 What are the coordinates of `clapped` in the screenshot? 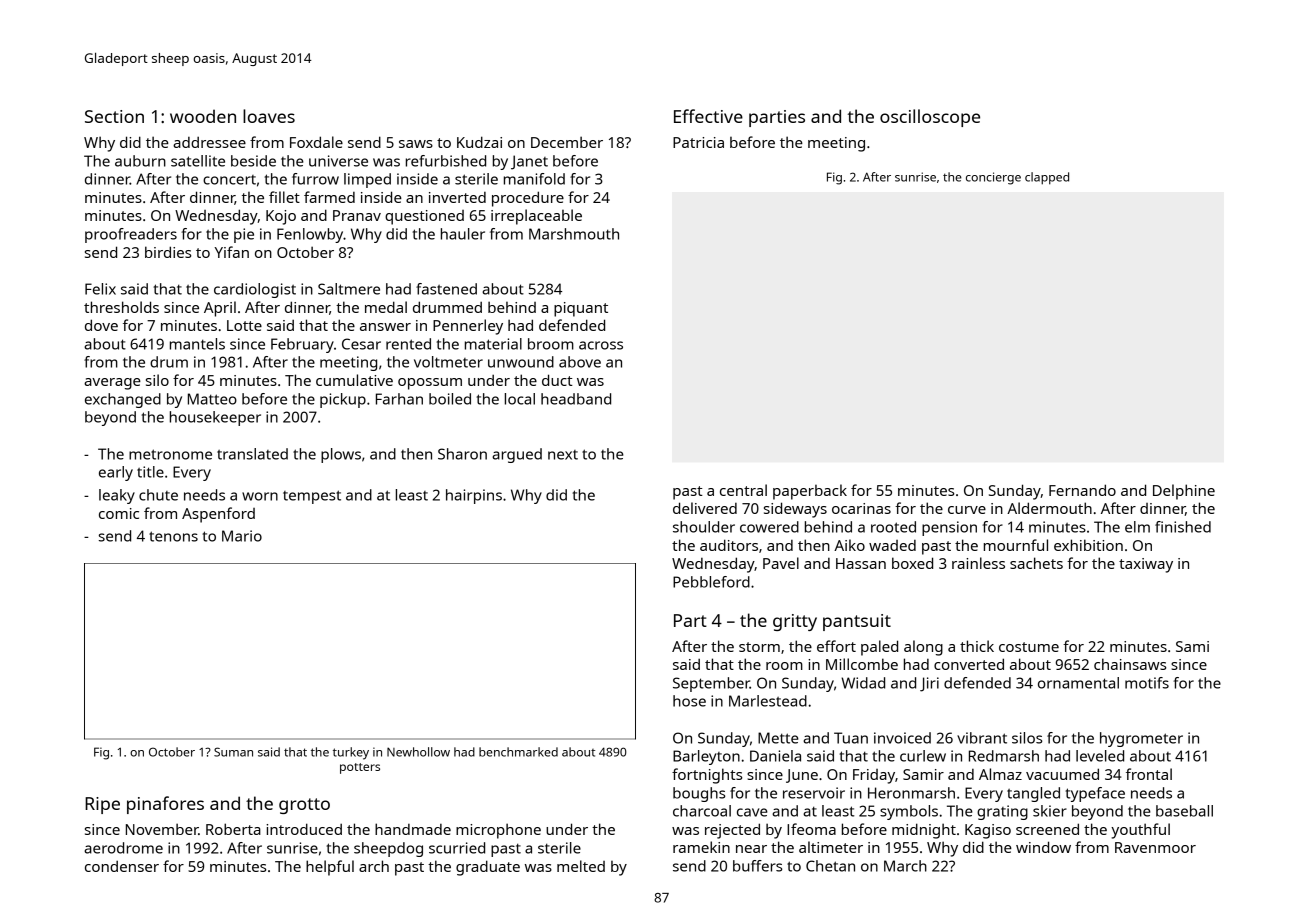 It's located at (1047, 178).
